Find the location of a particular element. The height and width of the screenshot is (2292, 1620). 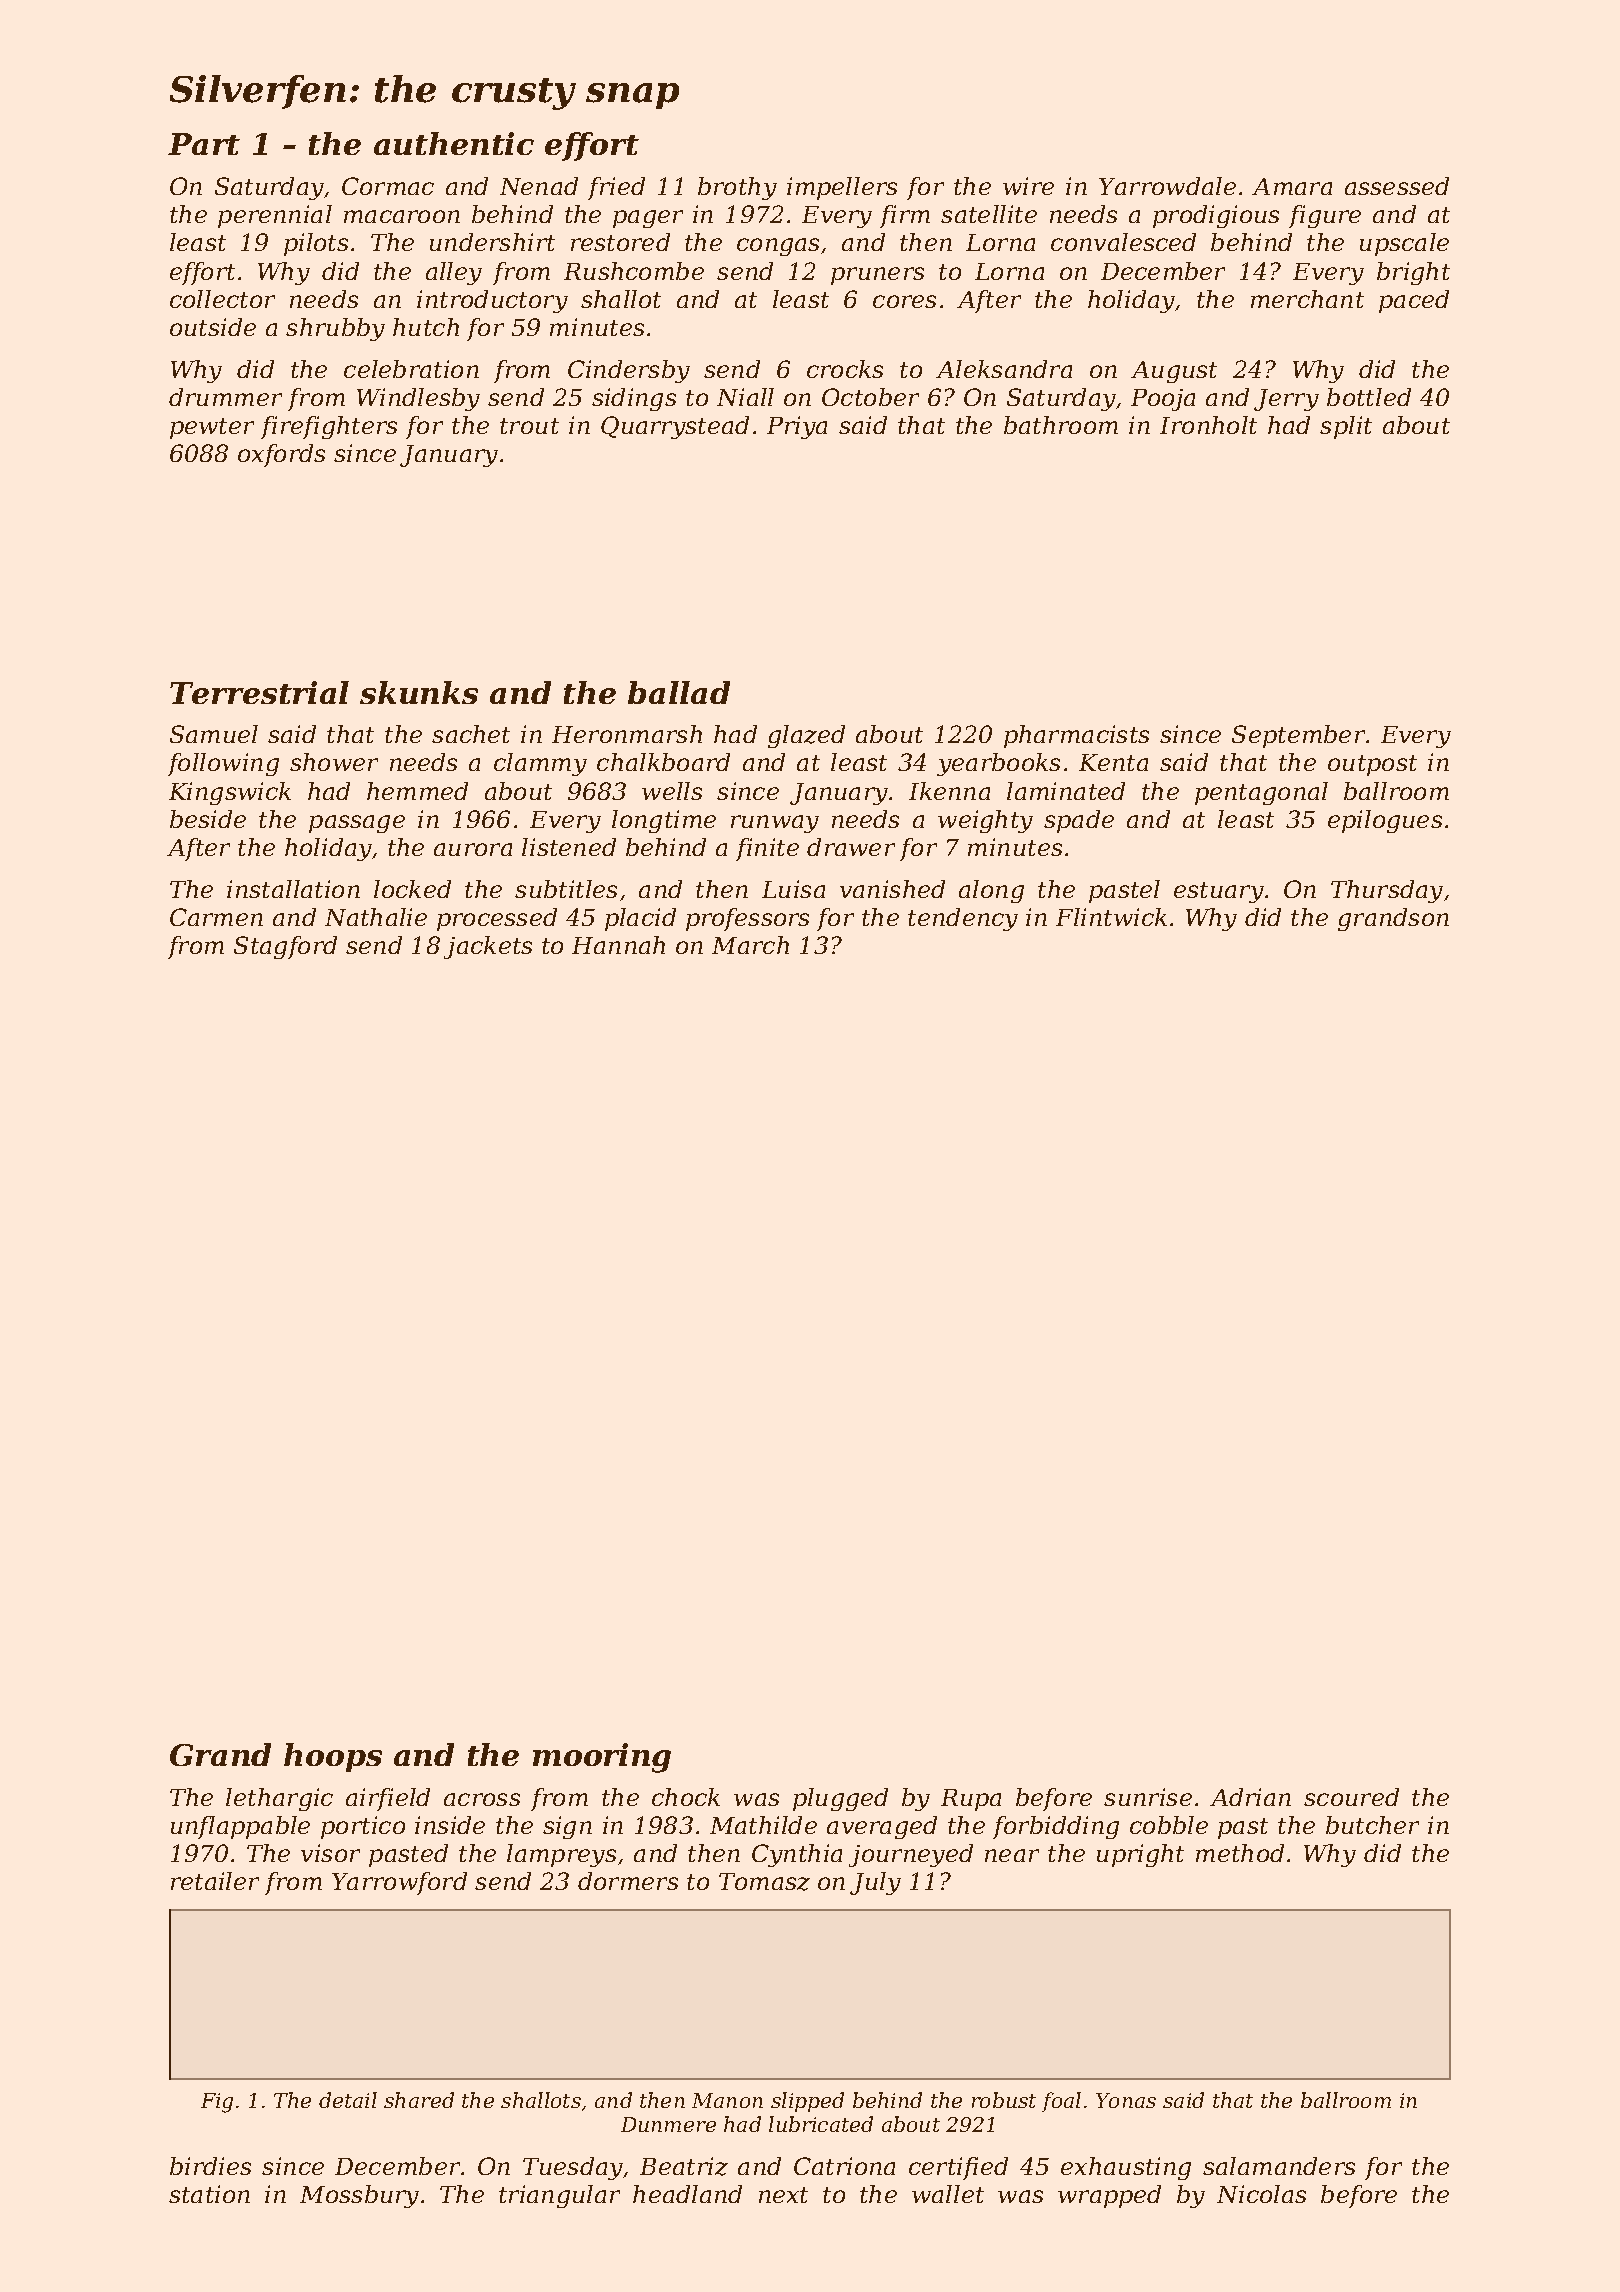

station is located at coordinates (209, 2194).
